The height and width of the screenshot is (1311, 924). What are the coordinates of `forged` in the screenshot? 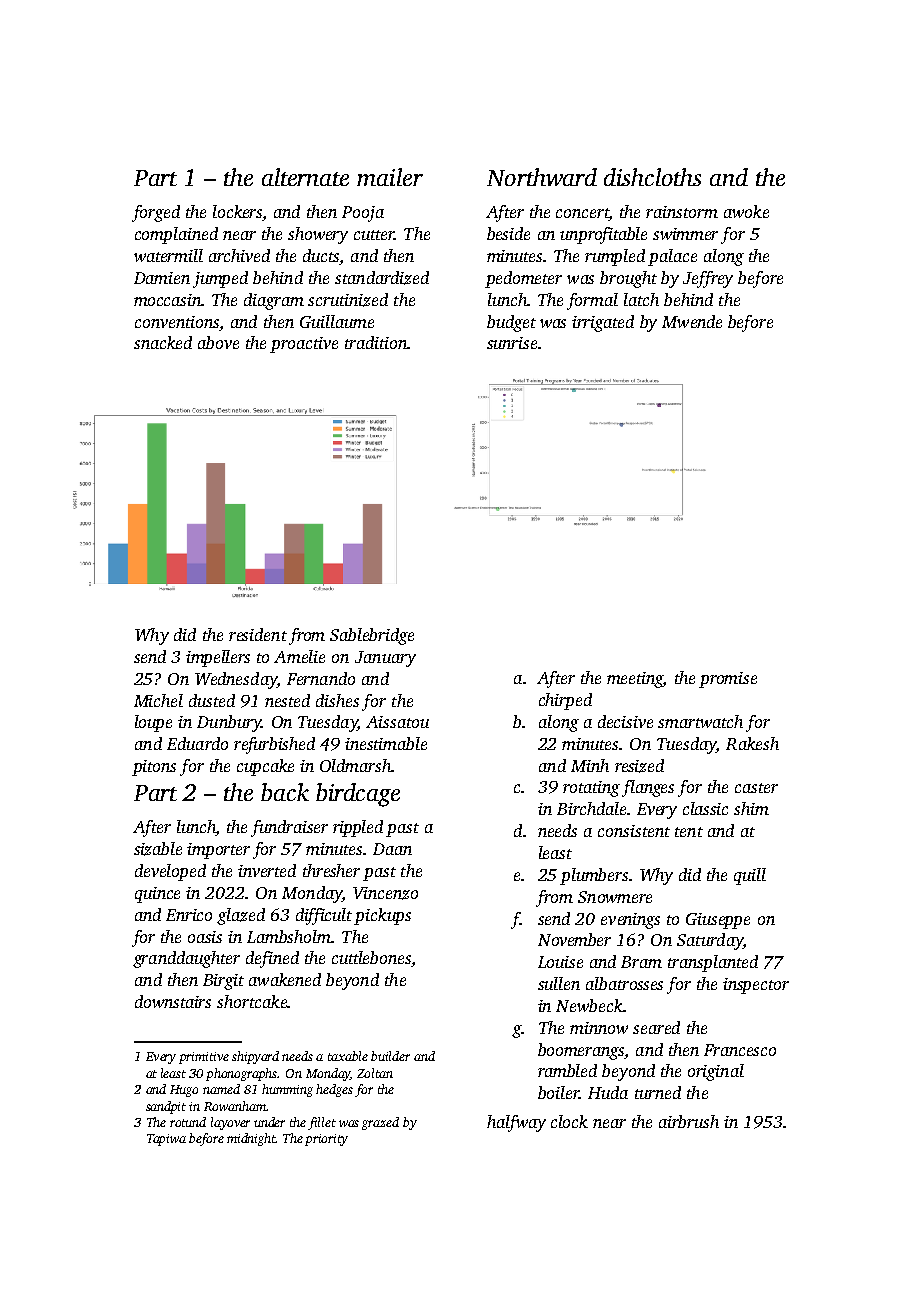 It's located at (156, 213).
